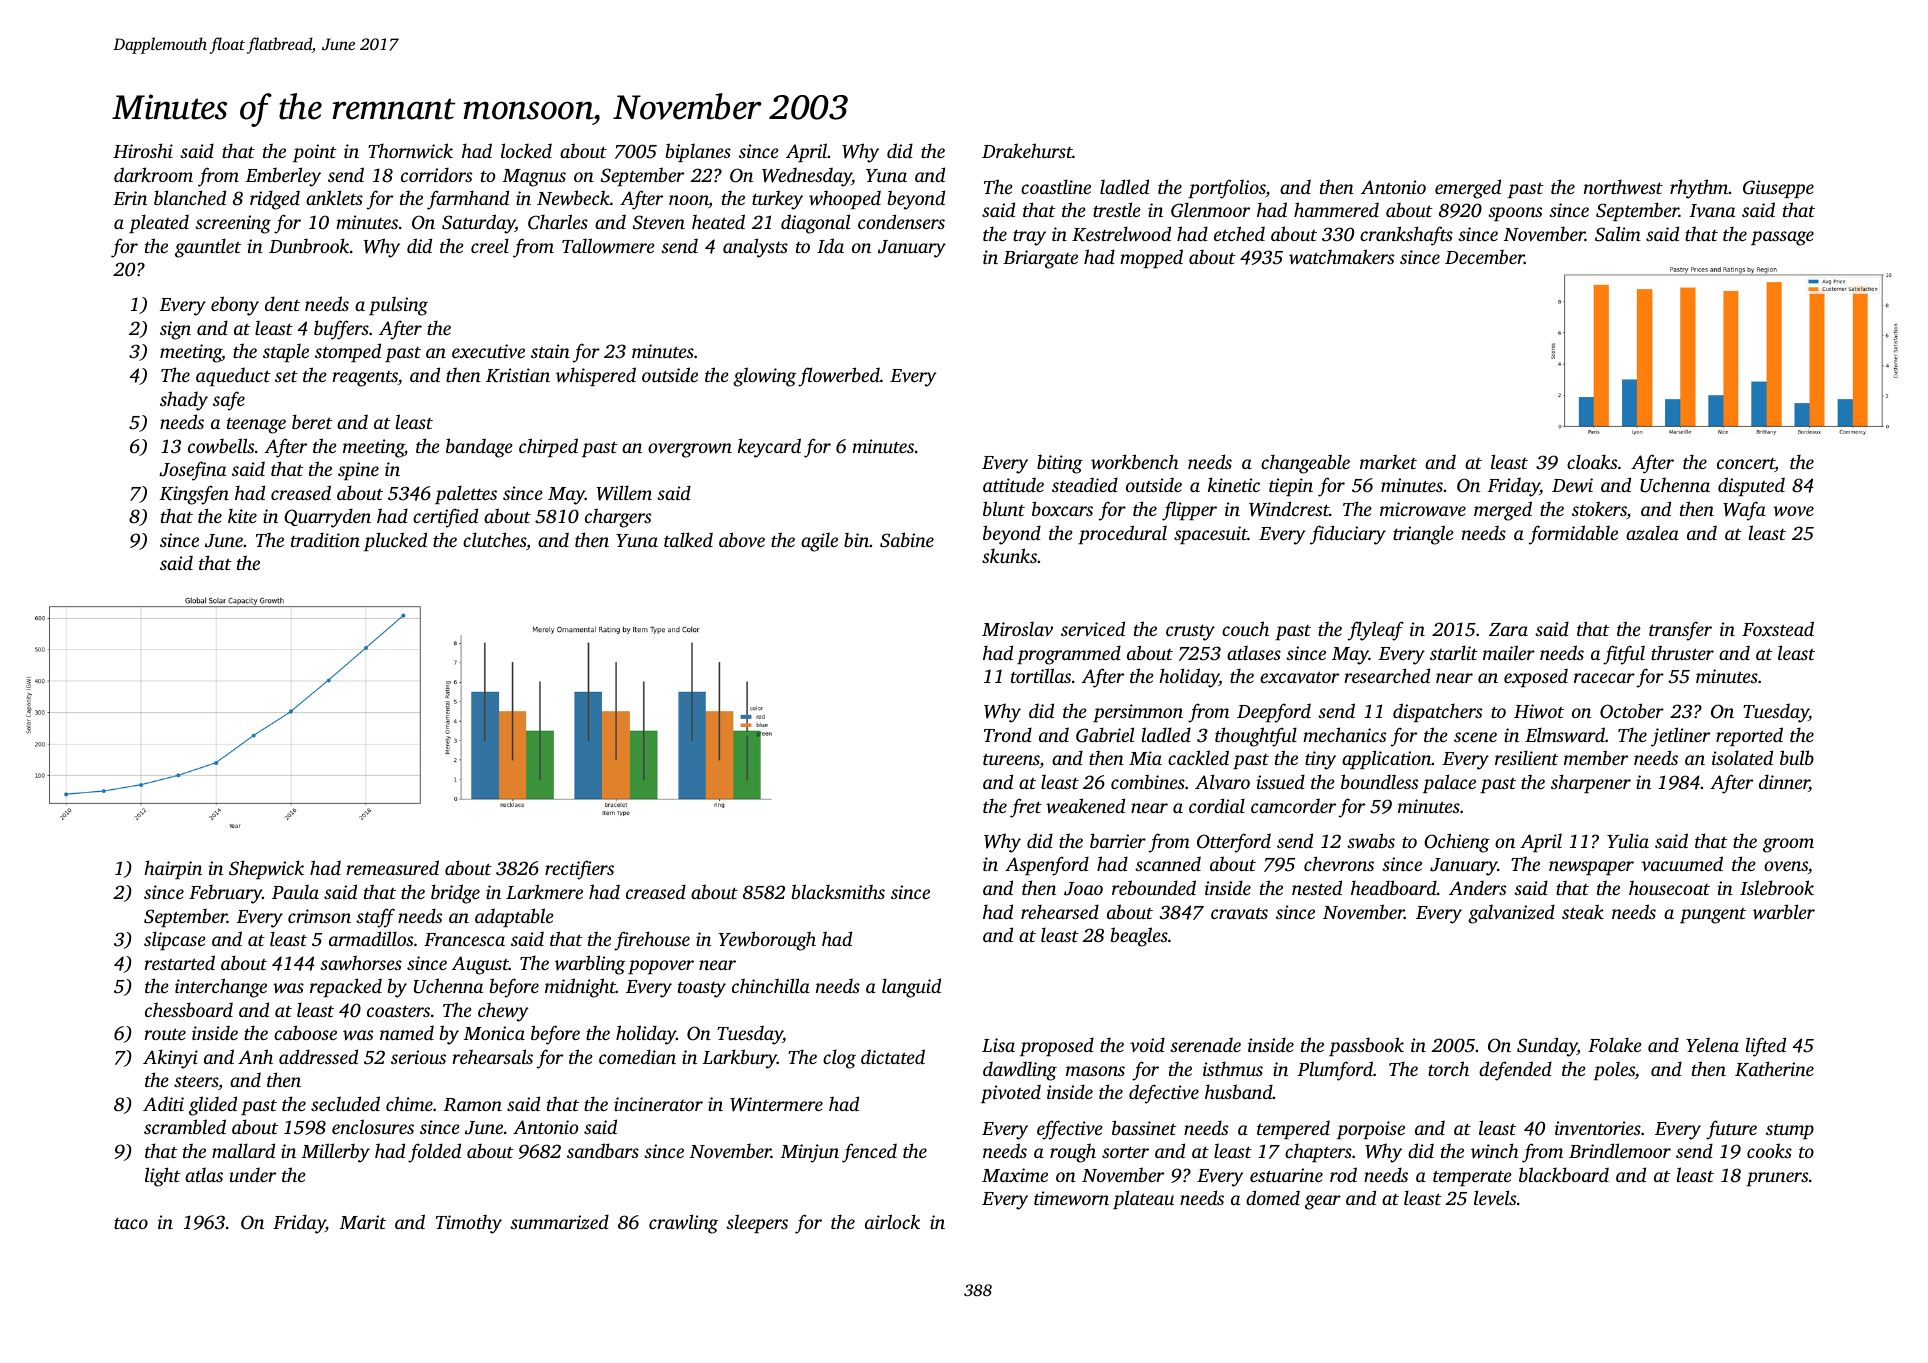  I want to click on Akinyi, so click(170, 1059).
